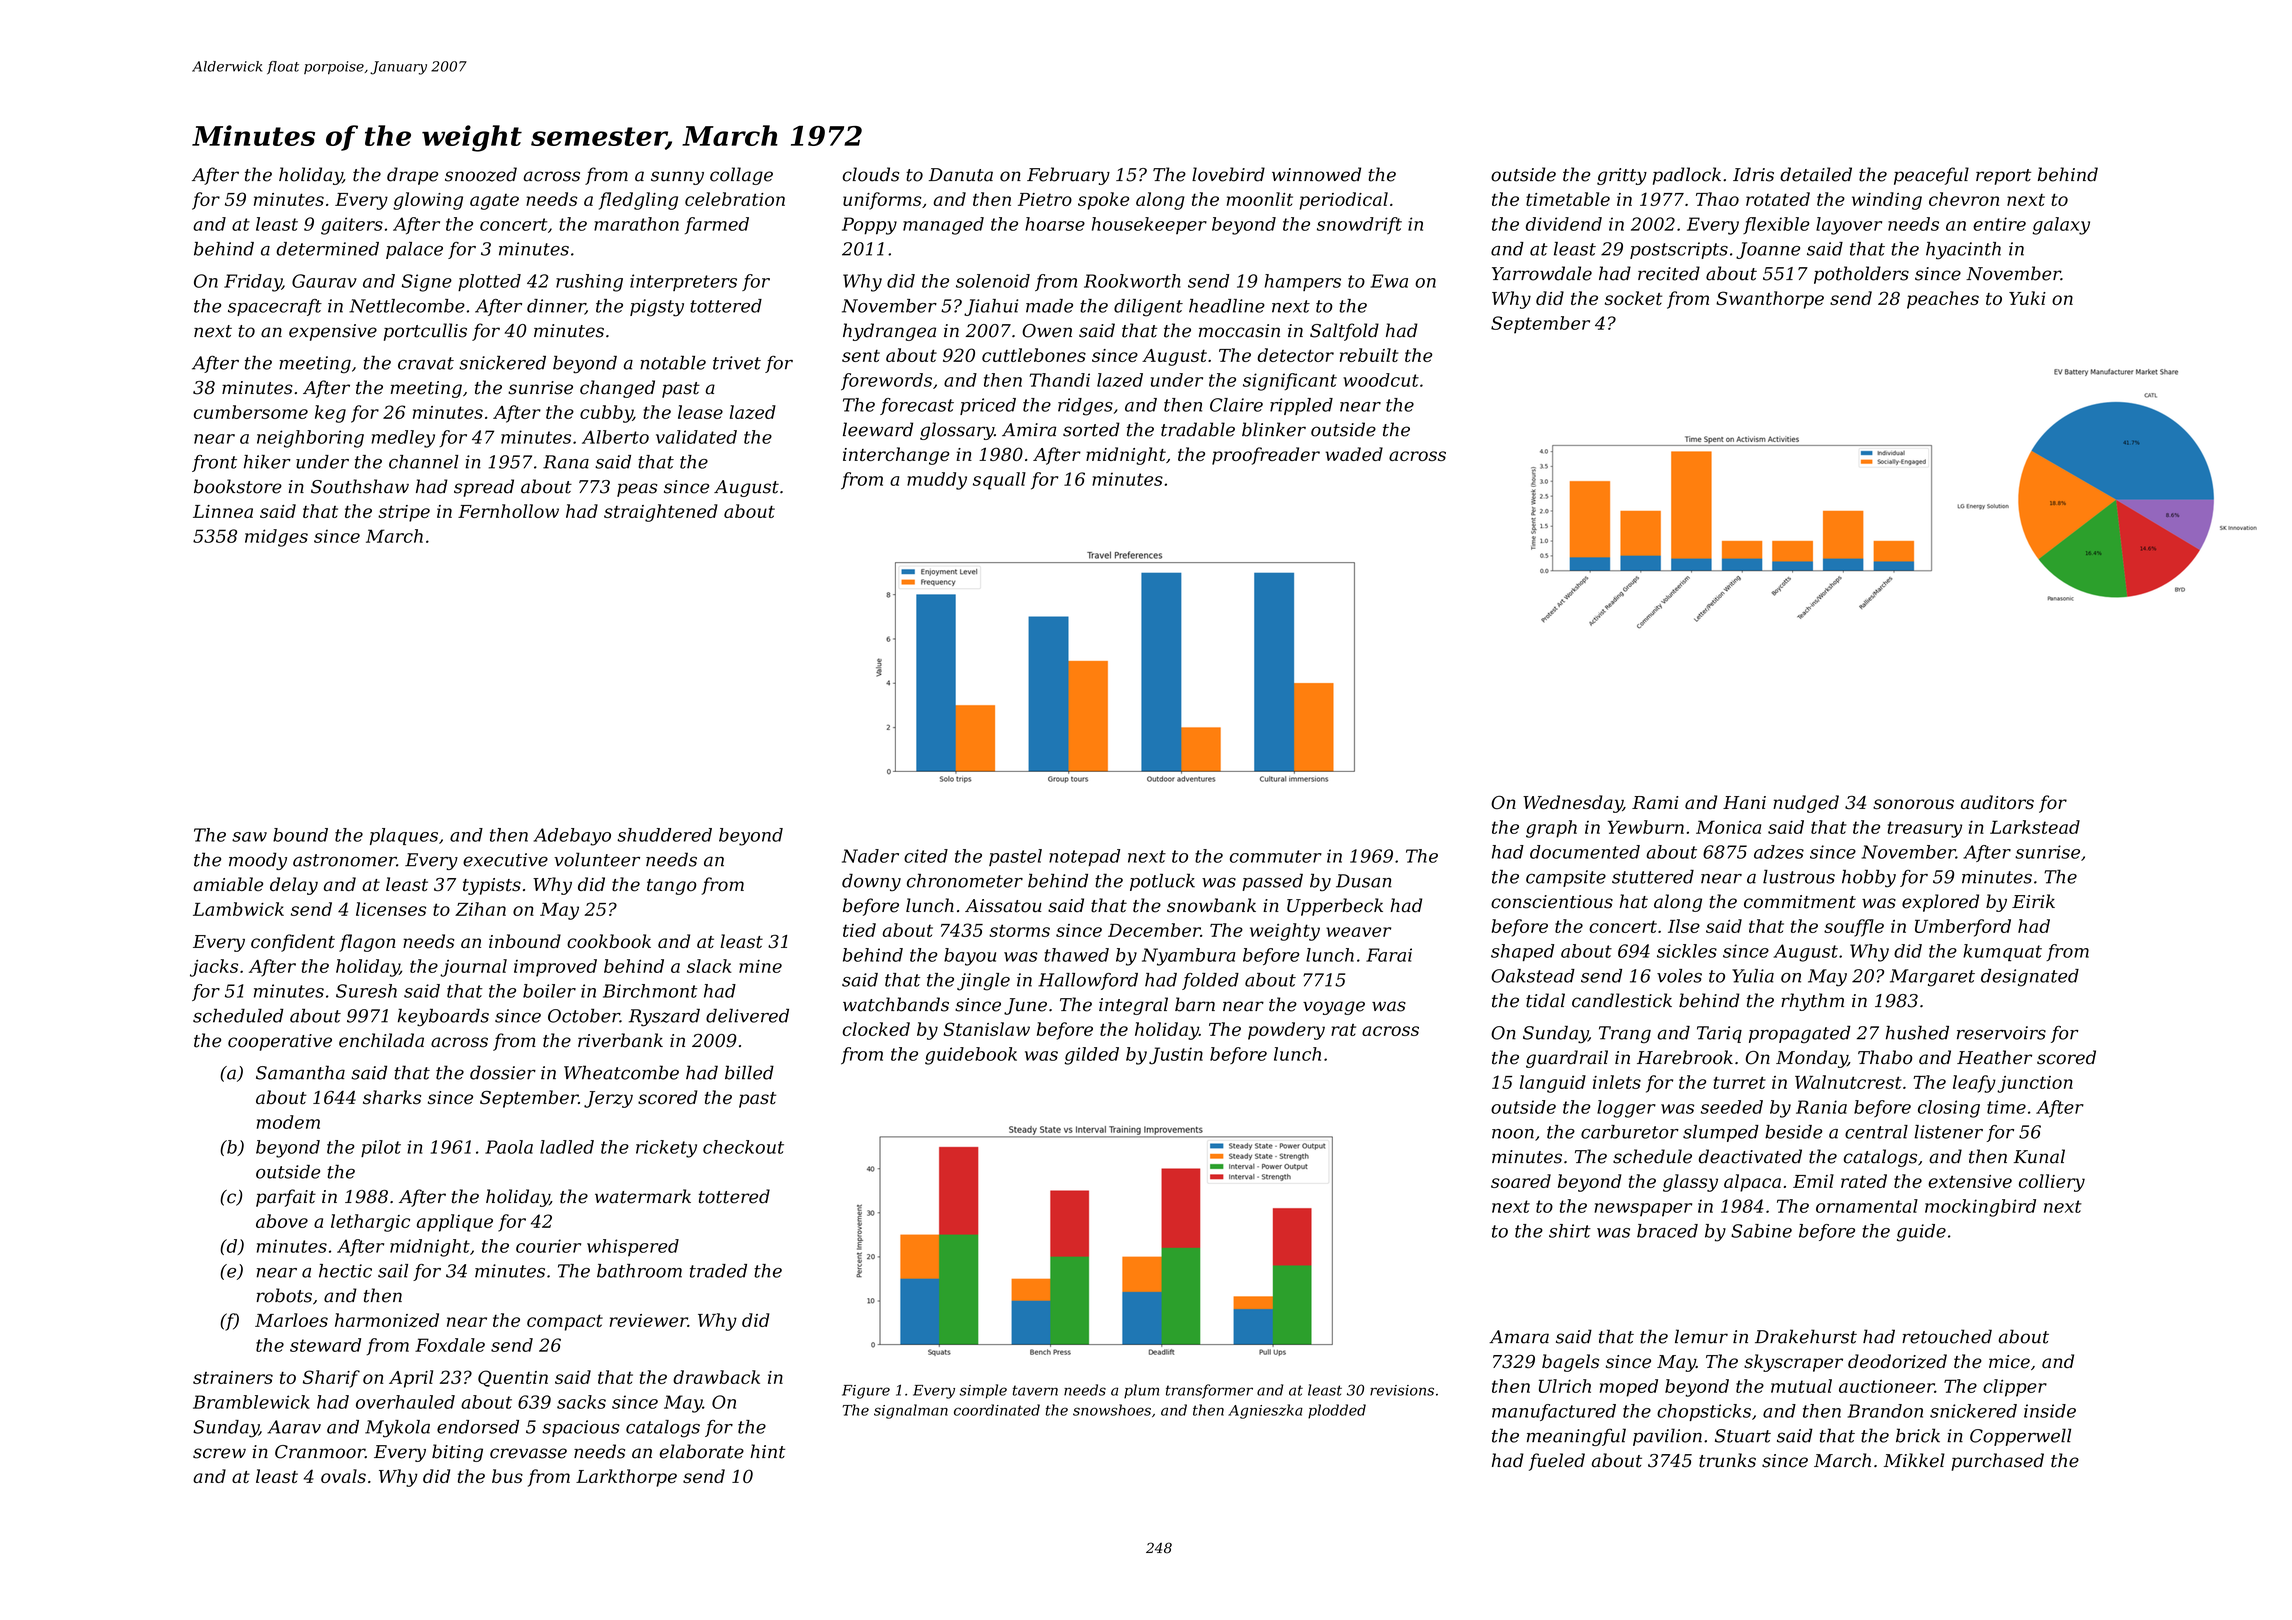 The image size is (2292, 1620). What do you see at coordinates (664, 835) in the page?
I see `shuddered` at bounding box center [664, 835].
